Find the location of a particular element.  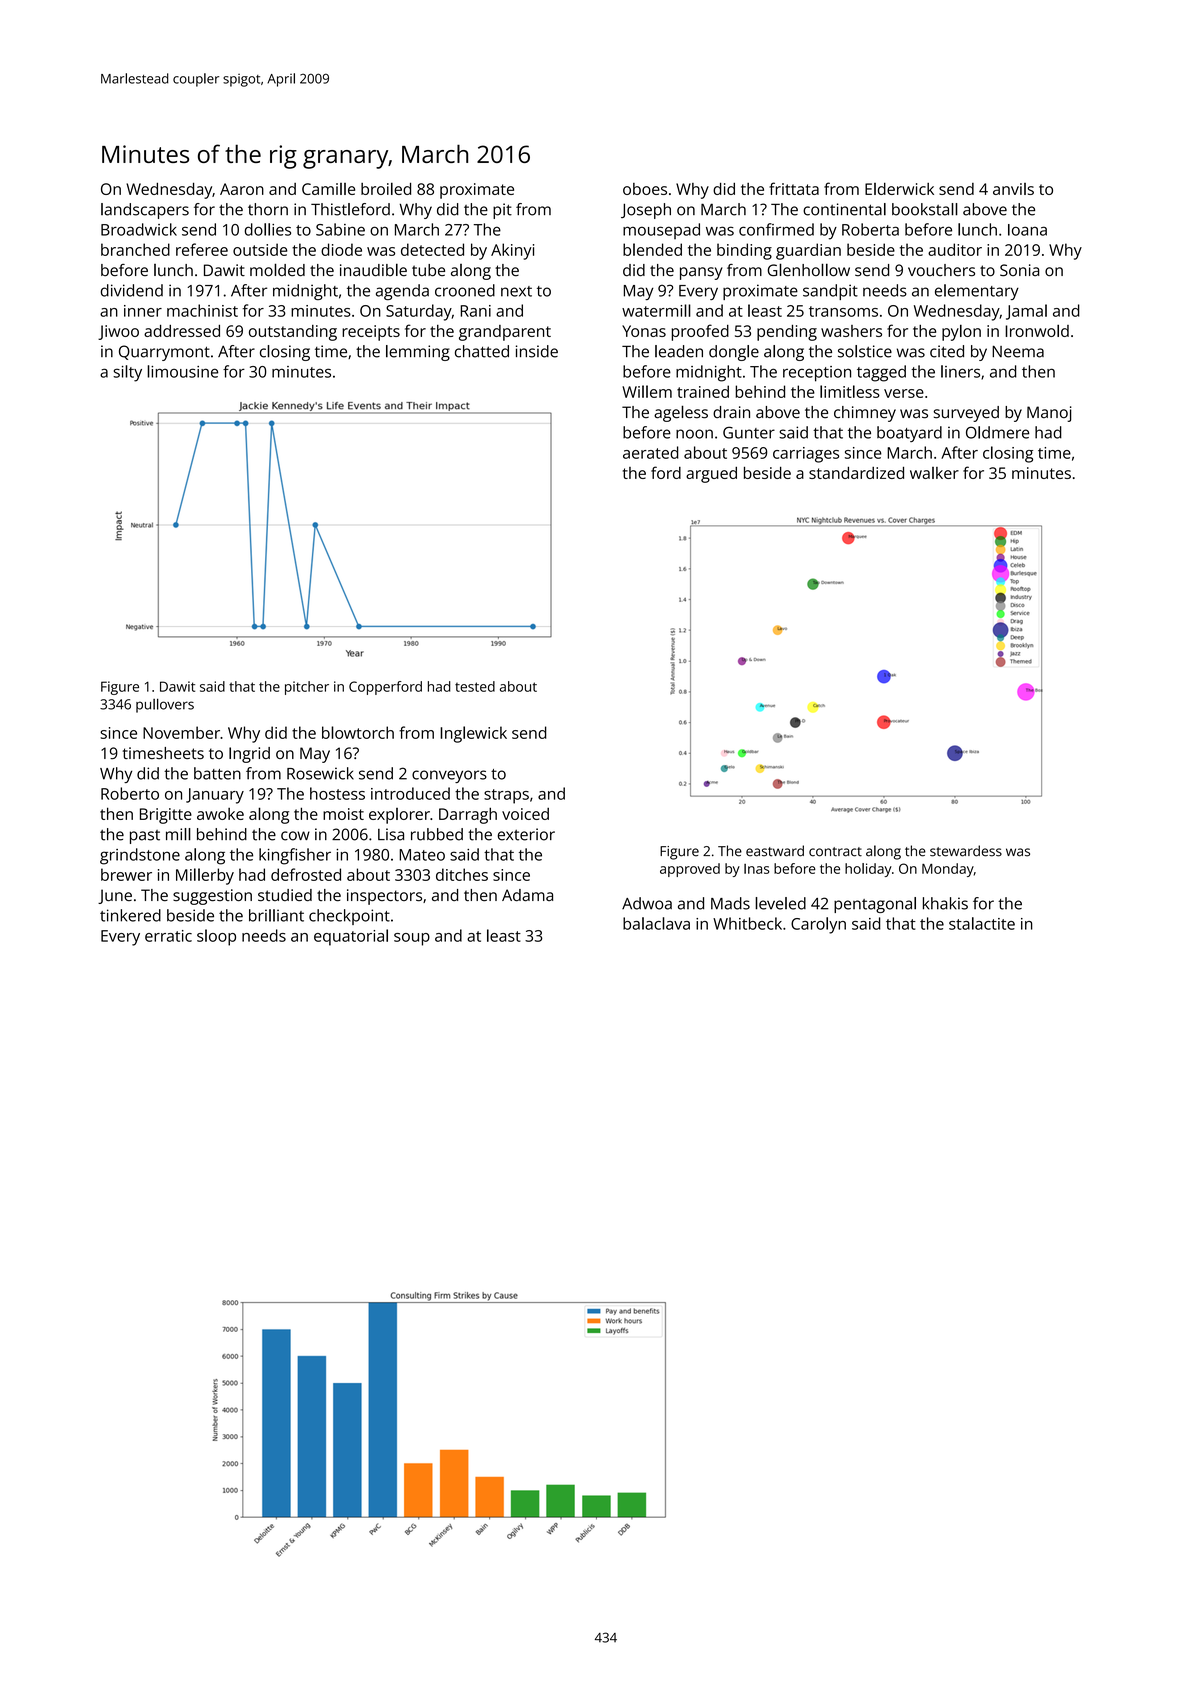

Jamal is located at coordinates (1026, 312).
